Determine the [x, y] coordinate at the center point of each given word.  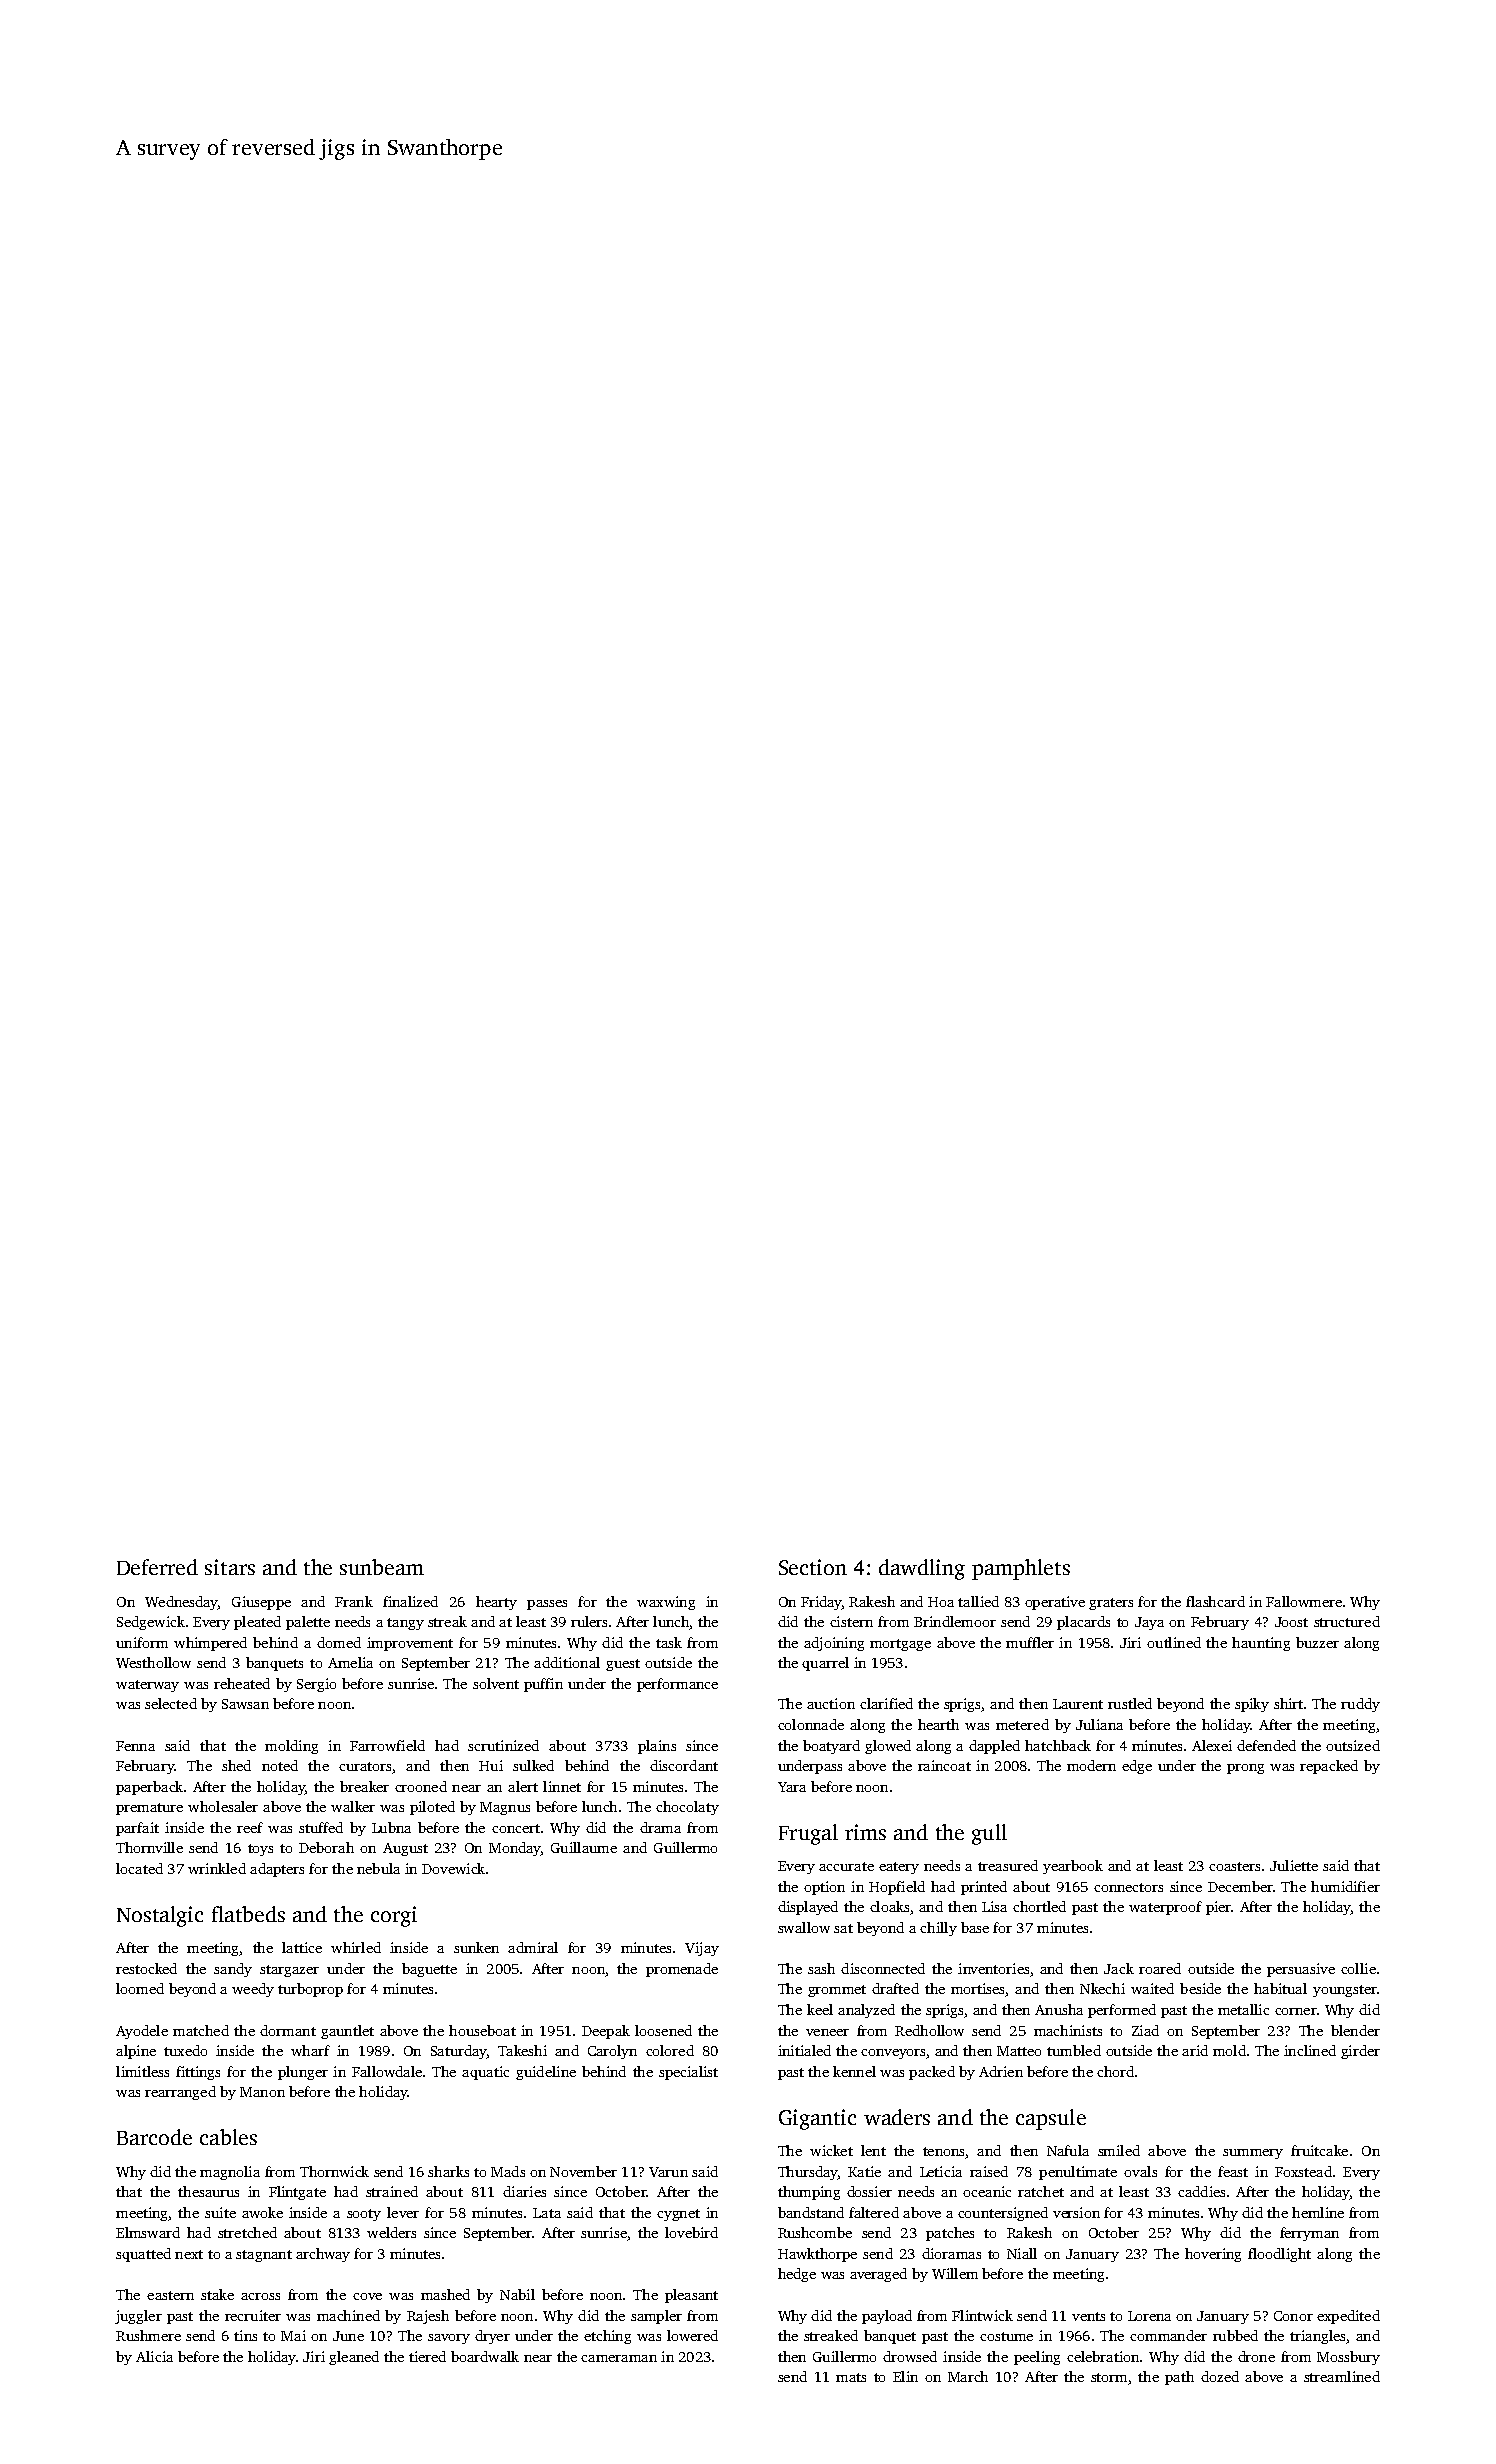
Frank [354, 1601]
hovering [1213, 2255]
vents [1088, 2316]
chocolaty [687, 1808]
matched [201, 2030]
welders [391, 2232]
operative [1055, 1603]
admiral [533, 1947]
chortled [1039, 1906]
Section [813, 1567]
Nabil [517, 2294]
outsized [1353, 1745]
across [260, 2296]
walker [353, 1806]
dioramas [951, 2253]
